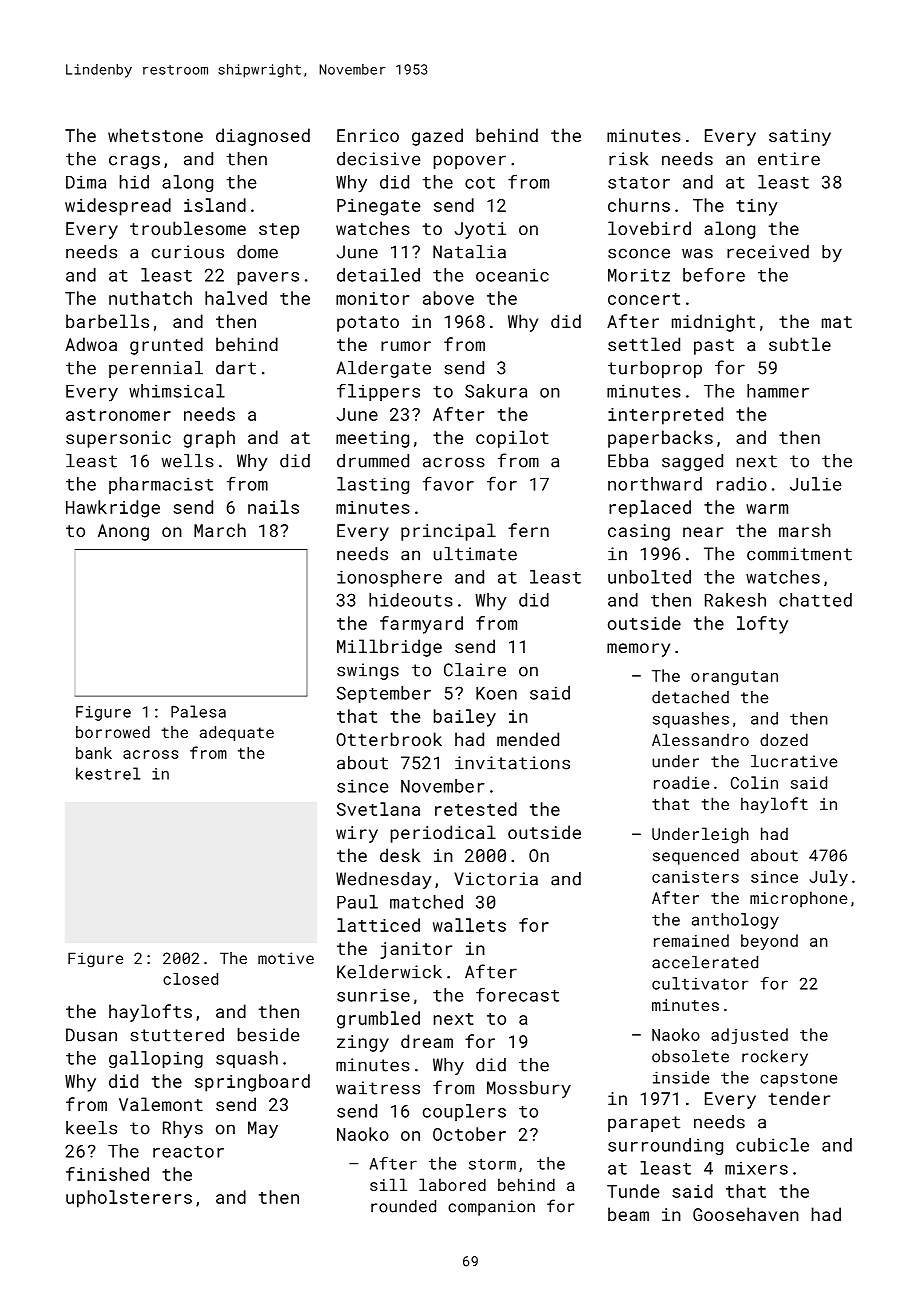 The height and width of the screenshot is (1308, 924). I want to click on July, so click(829, 878).
